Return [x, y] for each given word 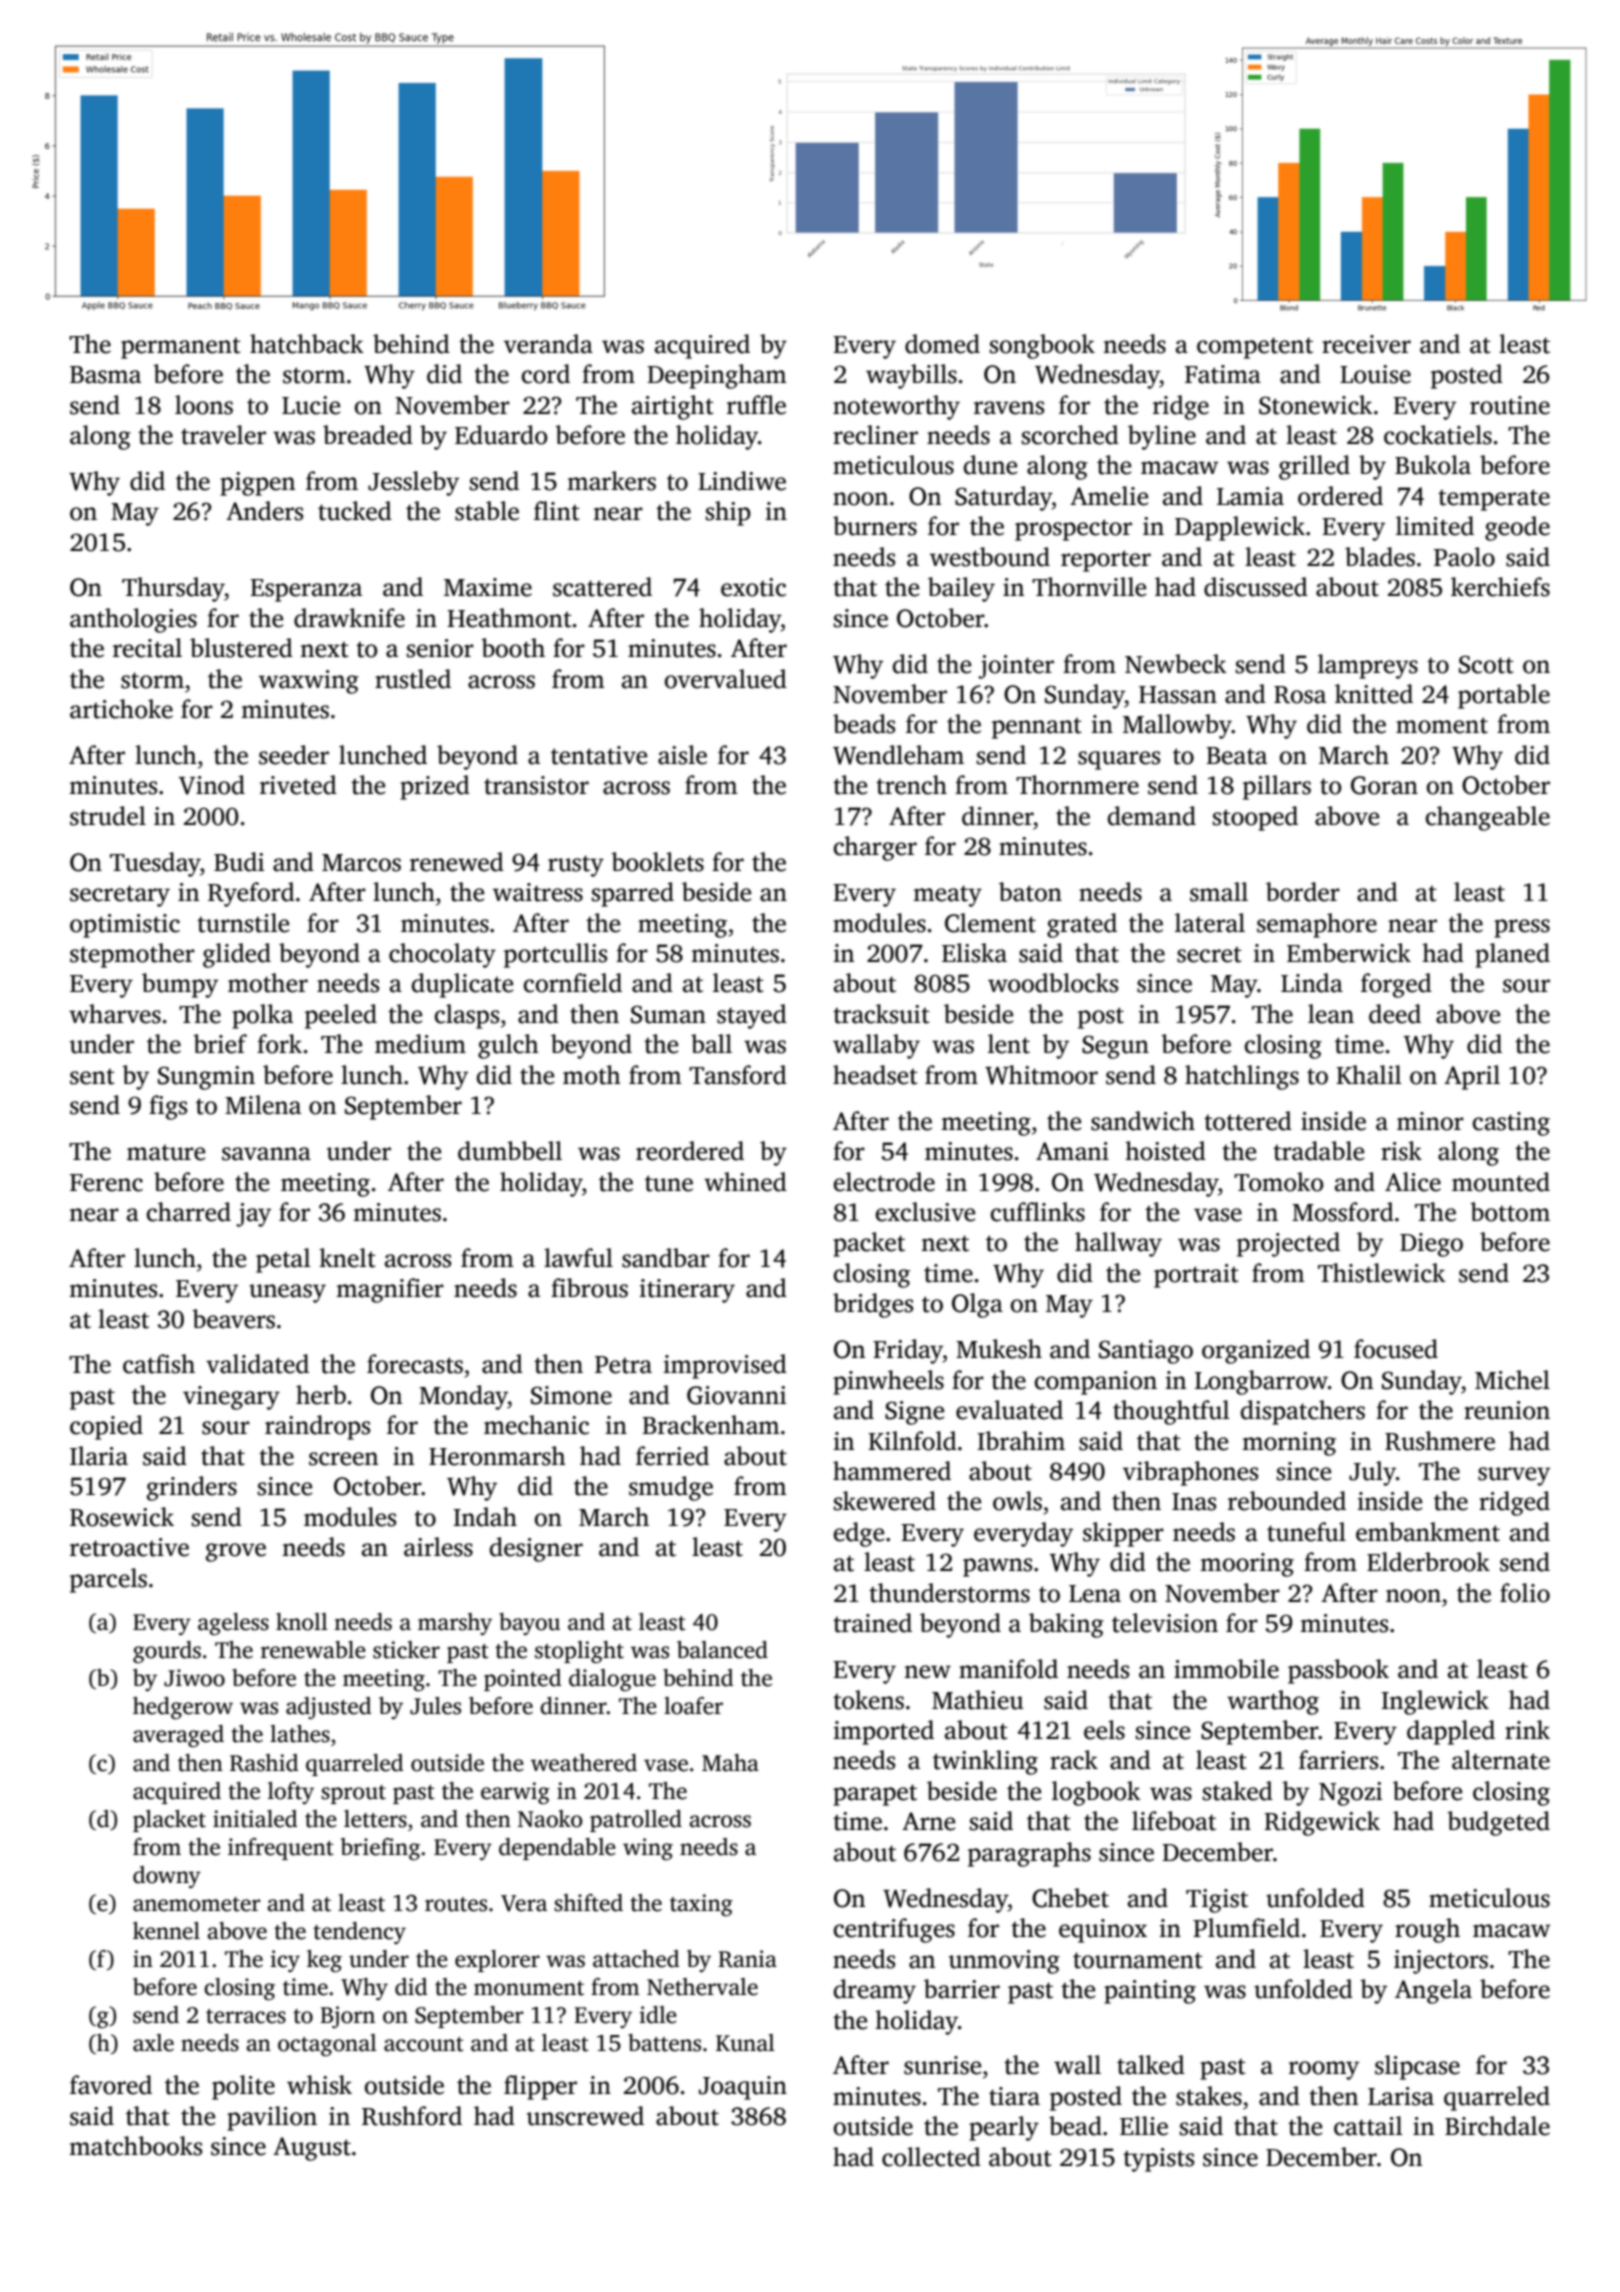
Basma [105, 375]
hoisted [1165, 1151]
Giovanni [736, 1395]
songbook [1042, 346]
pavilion [272, 2118]
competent [1255, 348]
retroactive [129, 1547]
